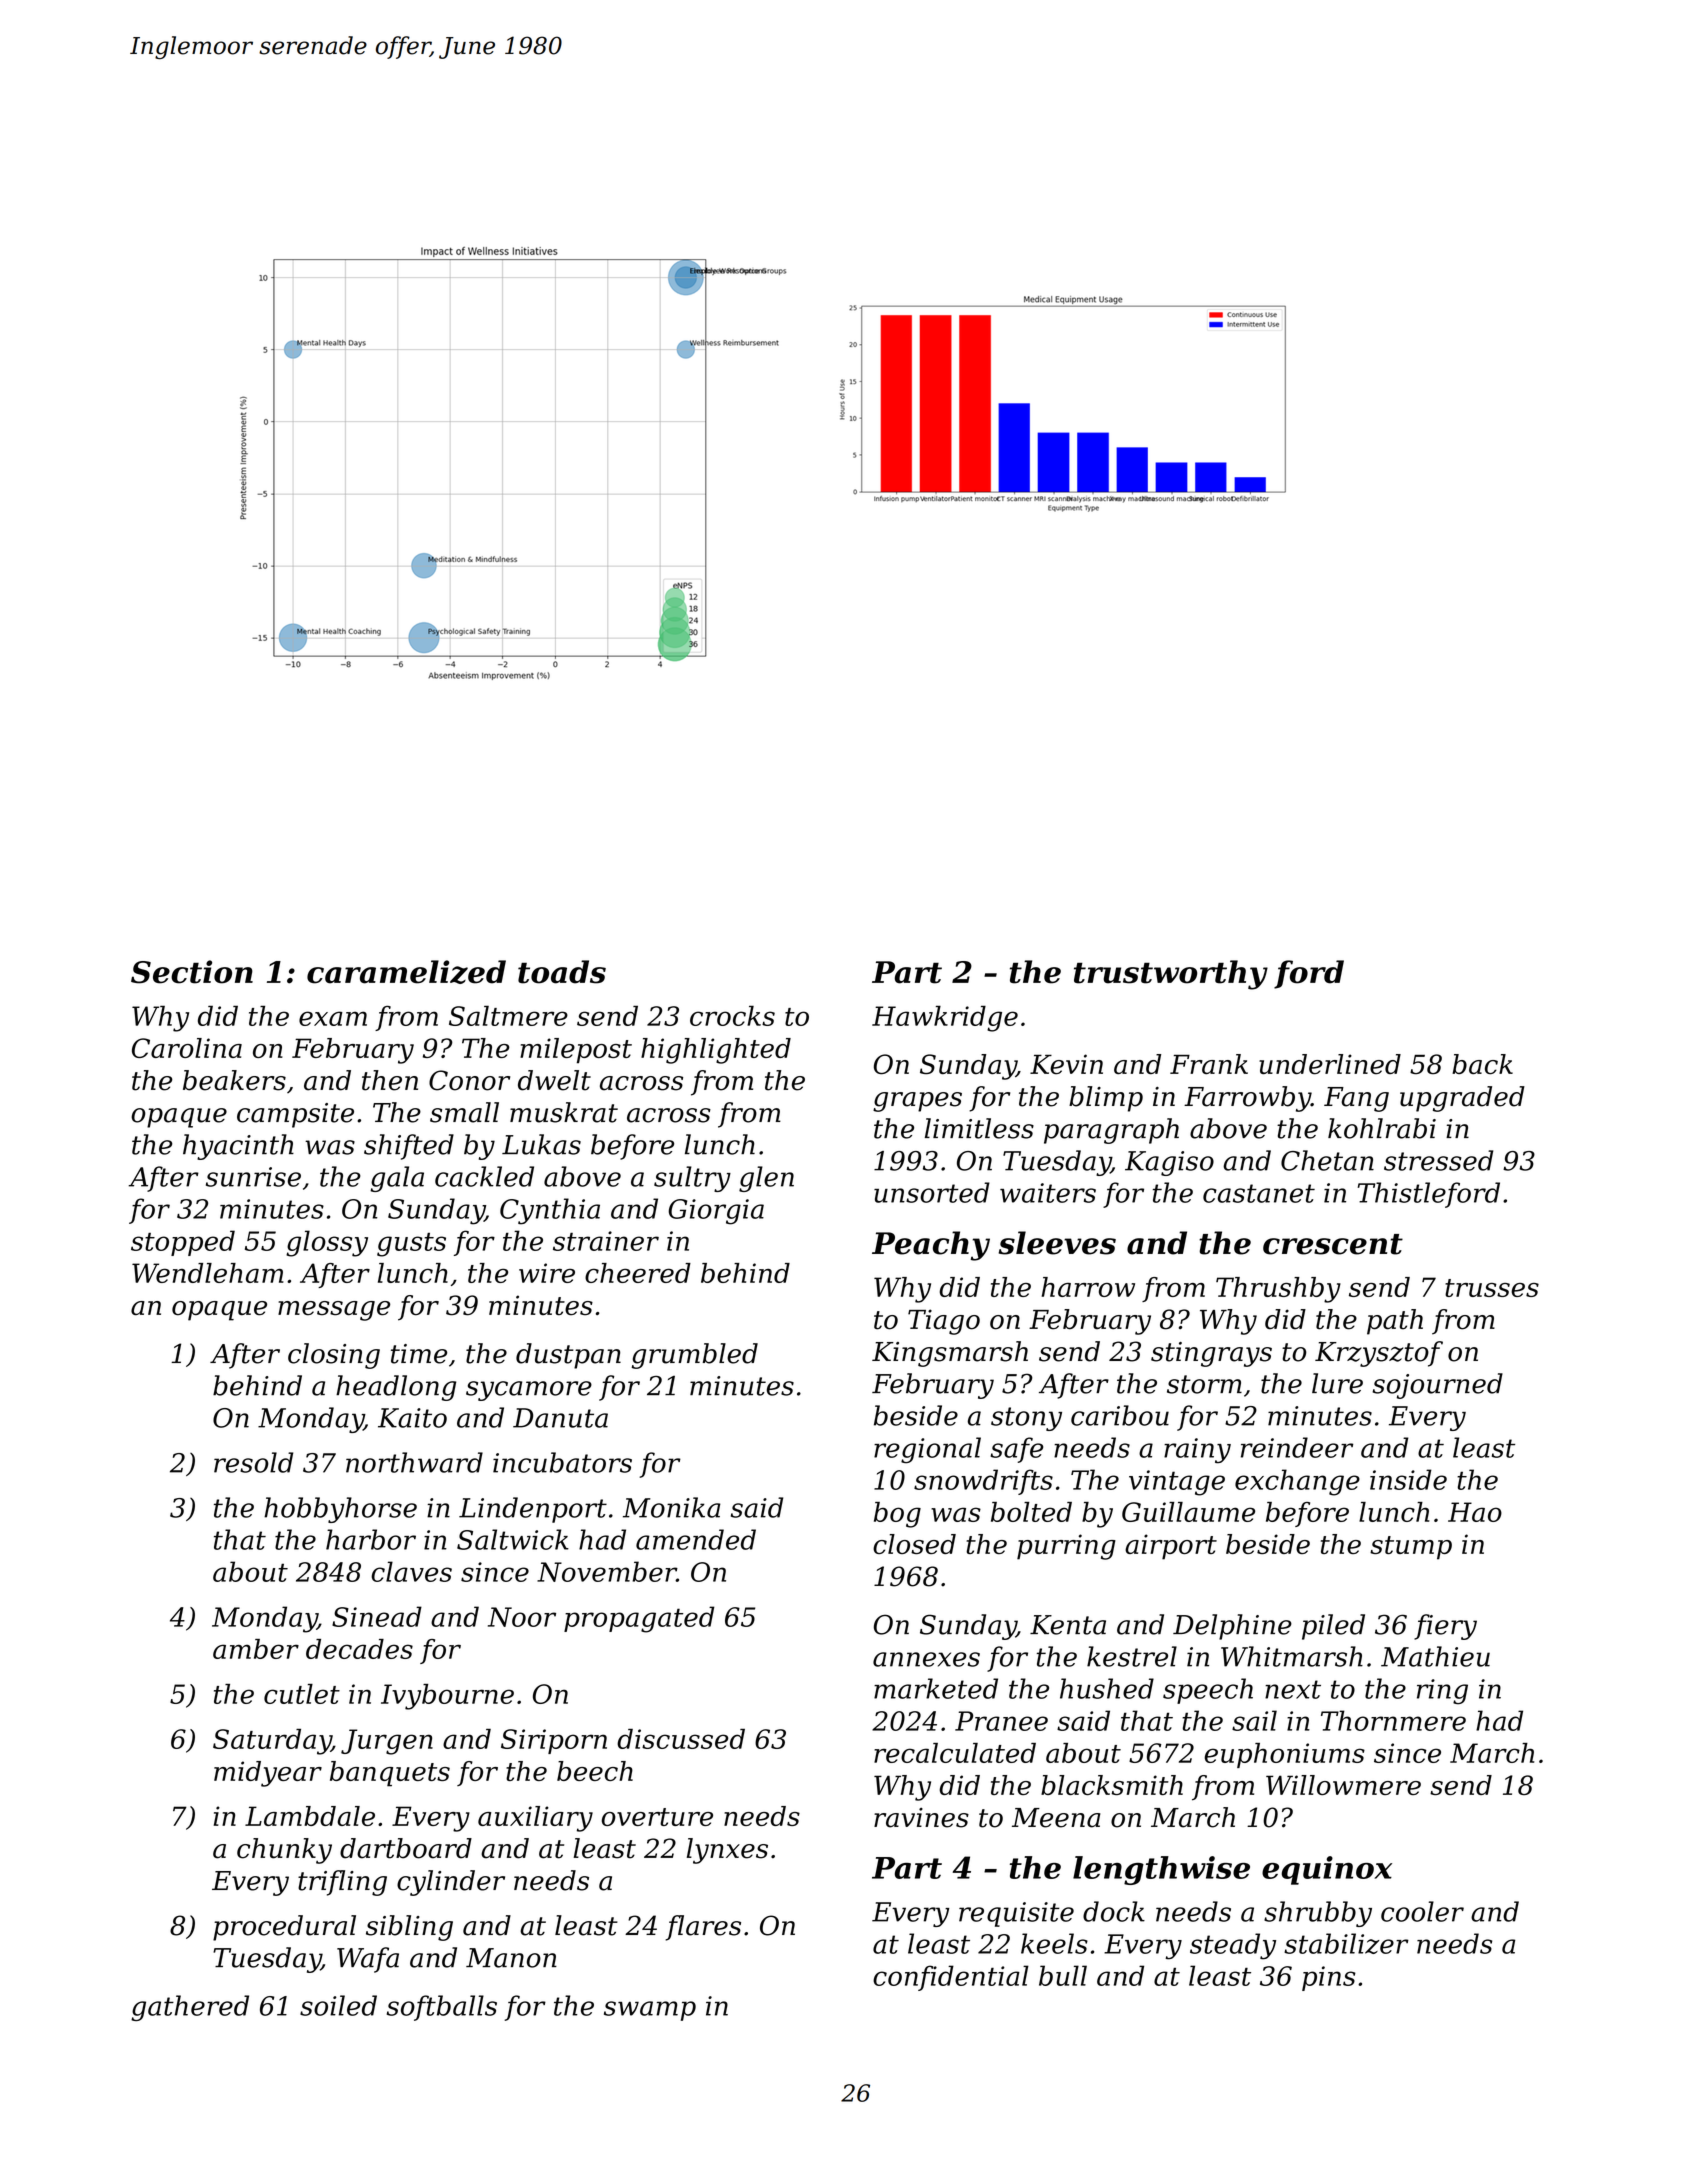 This screenshot has width=1683, height=2178. Describe the element at coordinates (234, 1080) in the screenshot. I see `beakers` at that location.
